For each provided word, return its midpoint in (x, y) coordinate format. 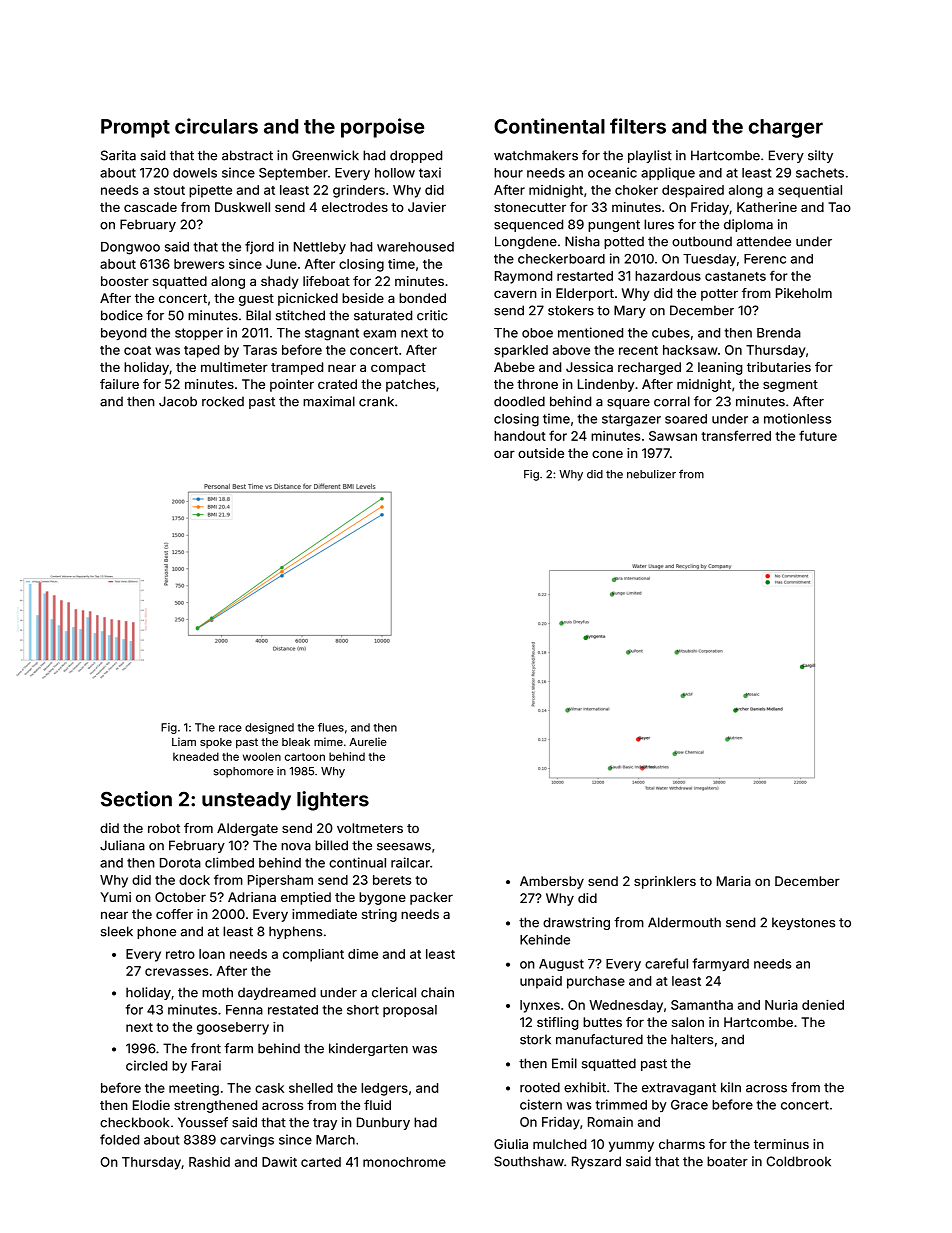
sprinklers (665, 882)
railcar (410, 862)
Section (136, 799)
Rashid (209, 1162)
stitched (300, 315)
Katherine (767, 207)
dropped (416, 156)
